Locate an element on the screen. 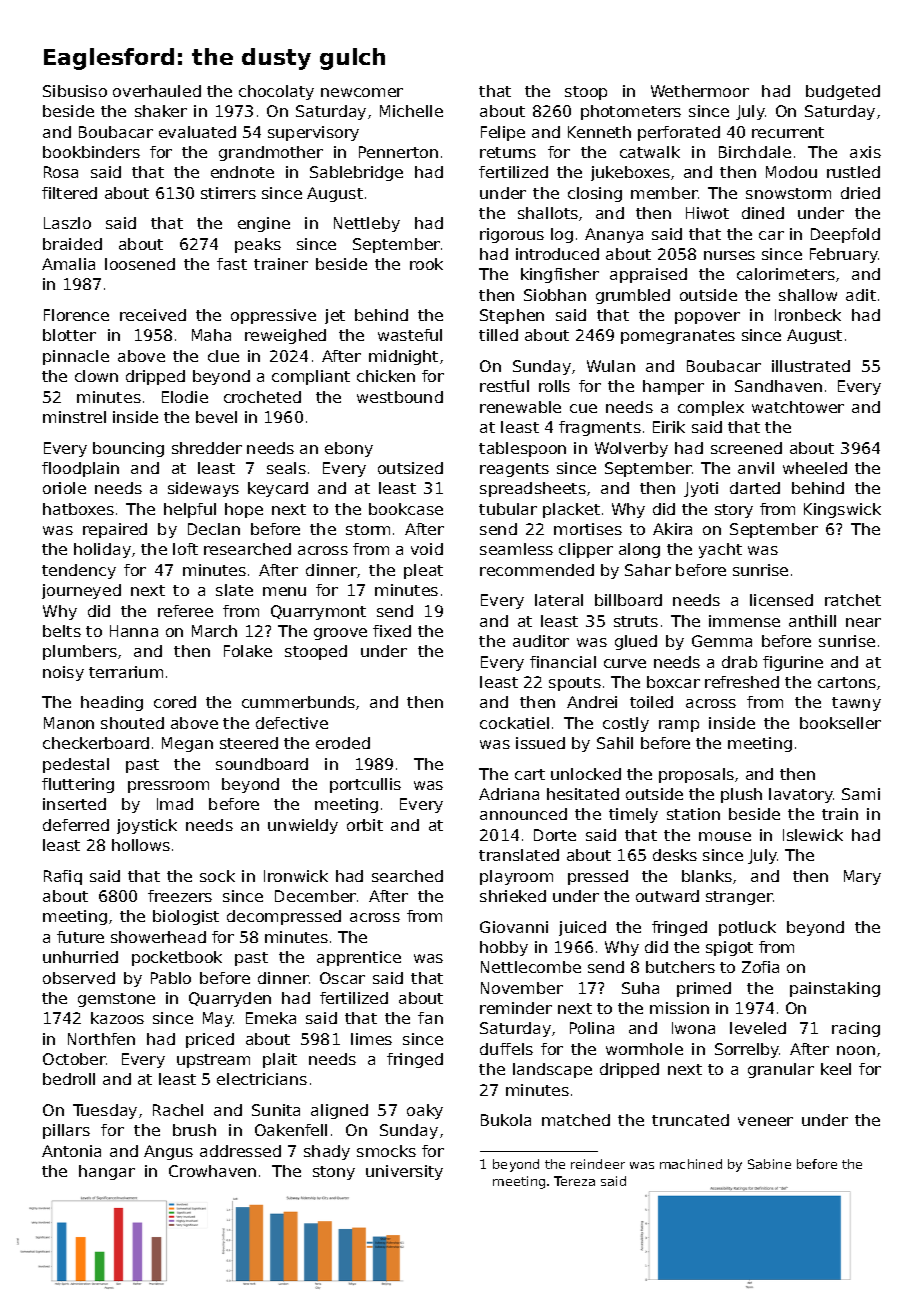  Polina is located at coordinates (592, 1028).
